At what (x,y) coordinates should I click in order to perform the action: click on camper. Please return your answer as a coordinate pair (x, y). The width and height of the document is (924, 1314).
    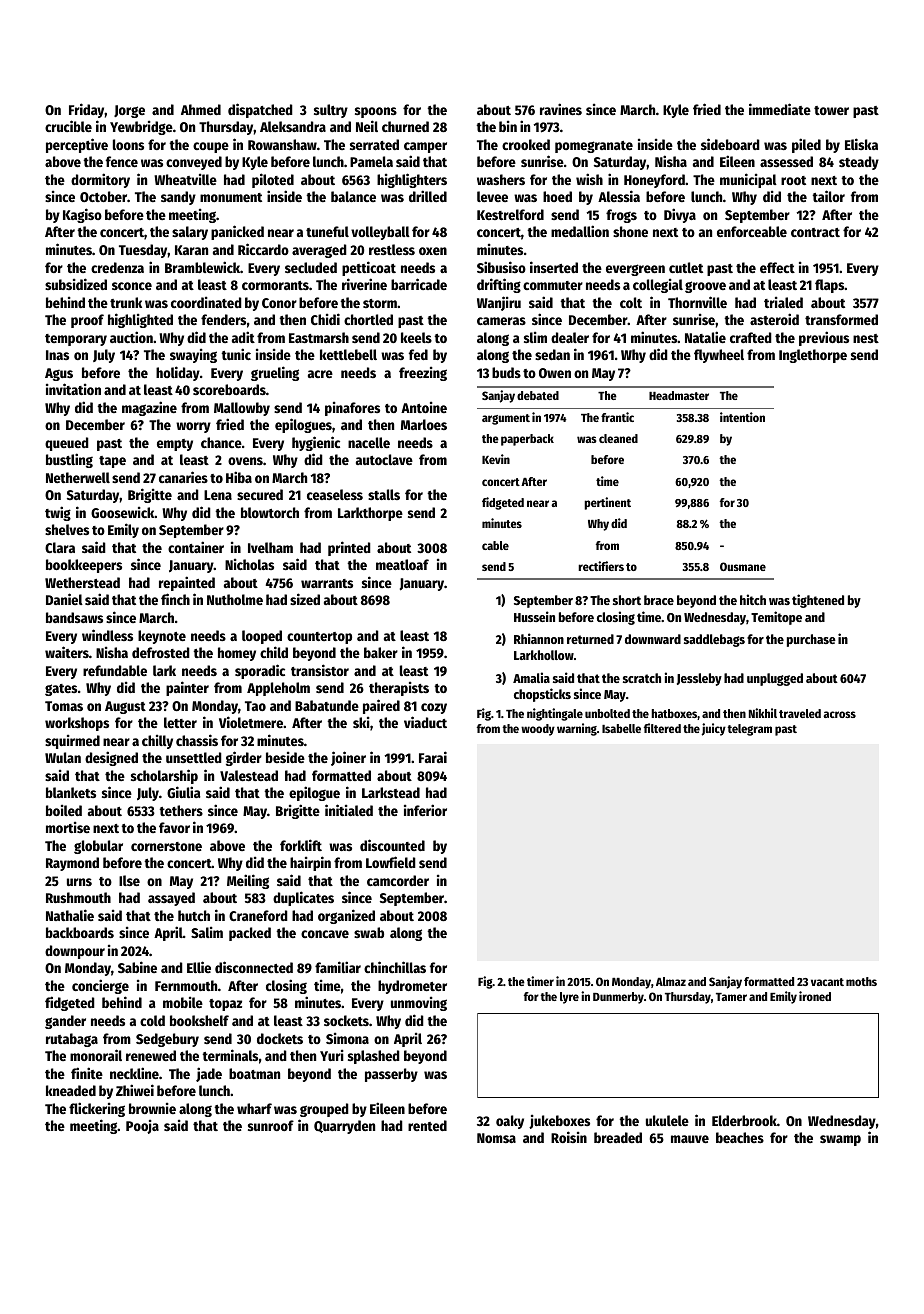
    Looking at the image, I should click on (425, 147).
